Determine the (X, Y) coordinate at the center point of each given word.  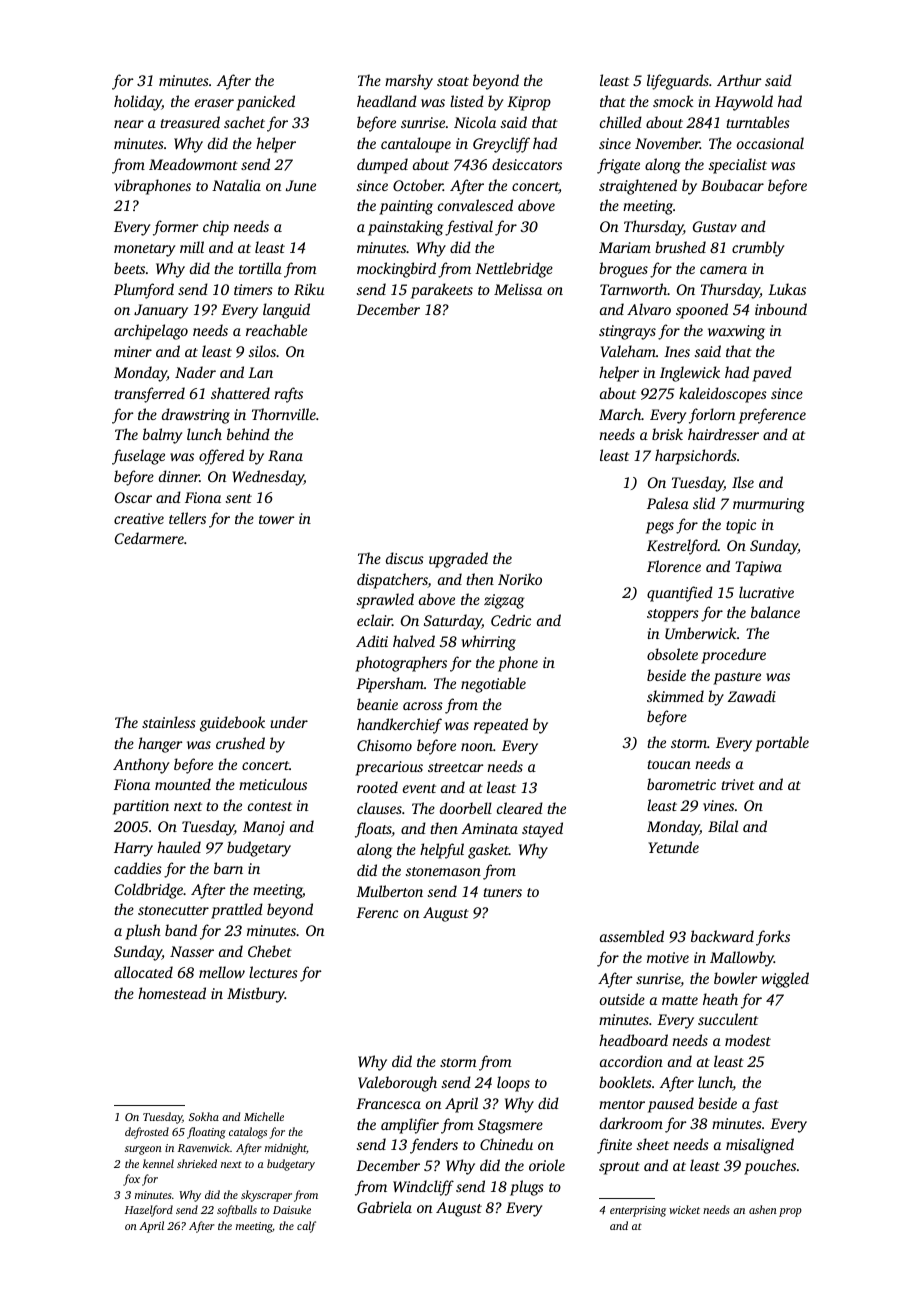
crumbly (758, 249)
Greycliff (501, 145)
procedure (733, 656)
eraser (214, 103)
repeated (501, 726)
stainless (169, 722)
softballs (237, 1211)
